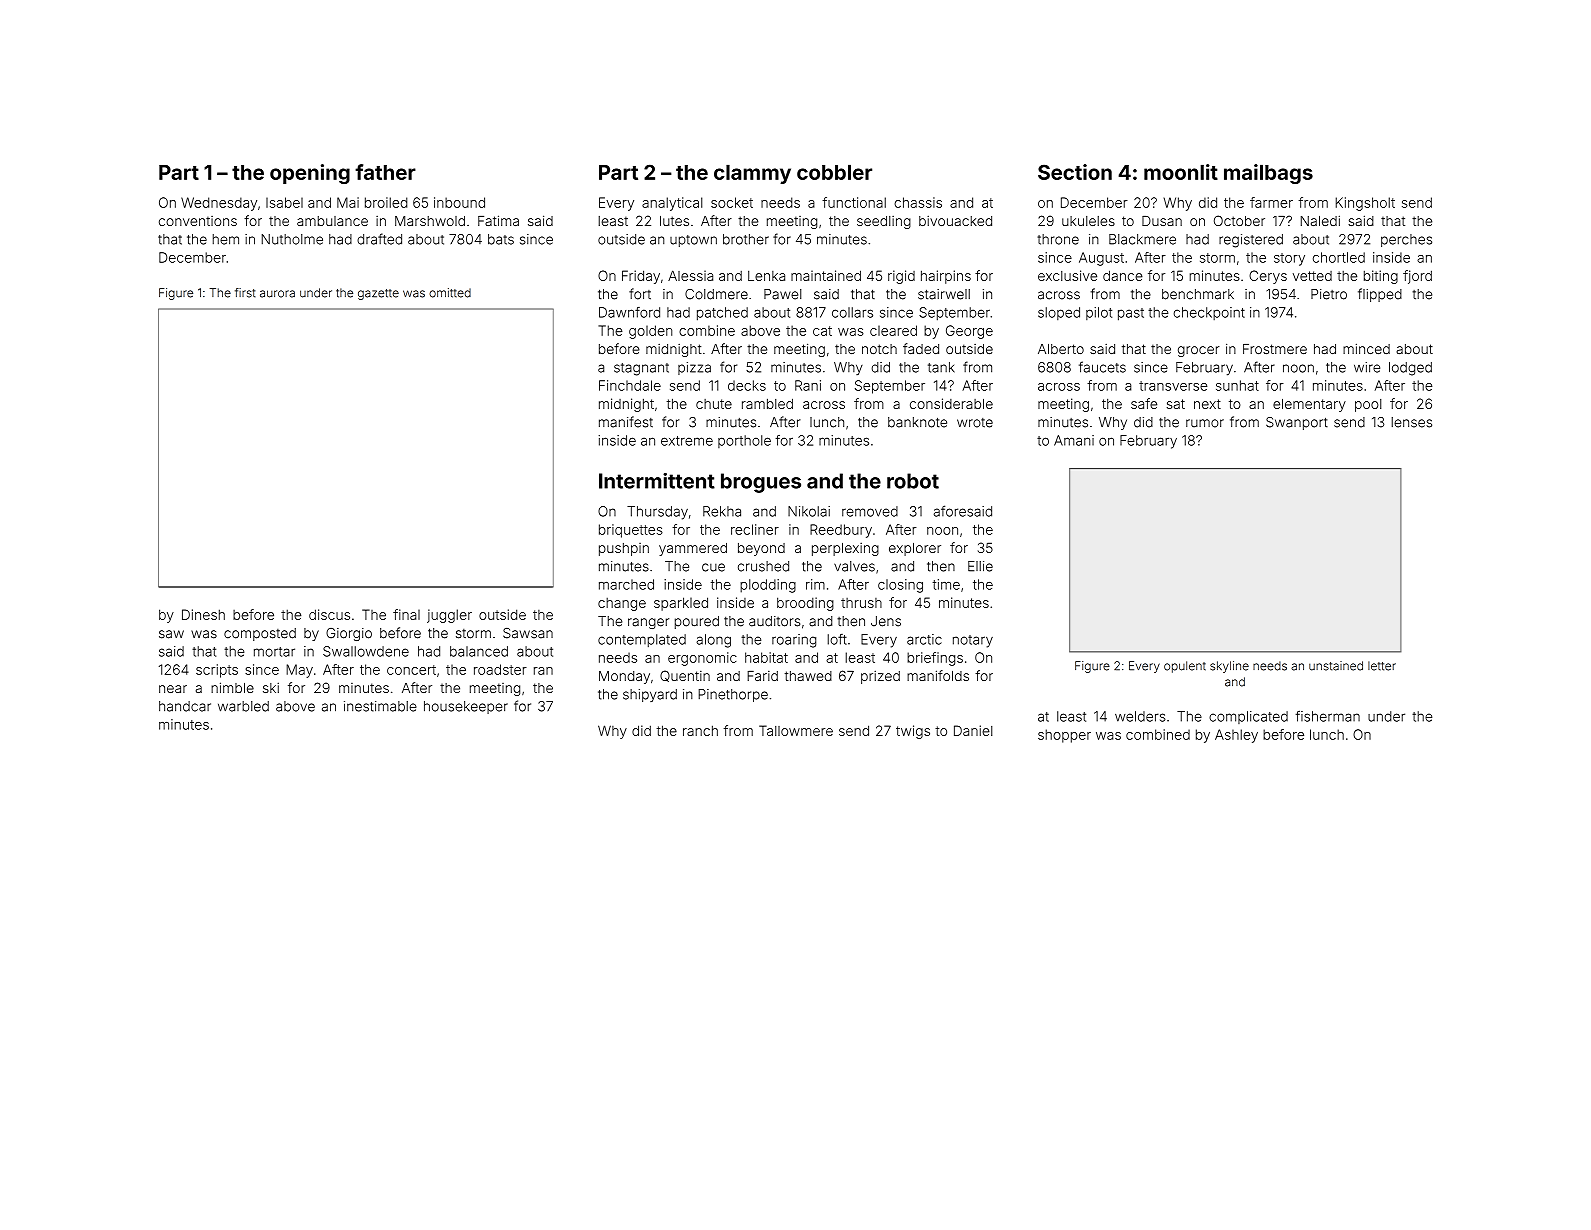  Describe the element at coordinates (834, 172) in the document. I see `cobbler` at that location.
